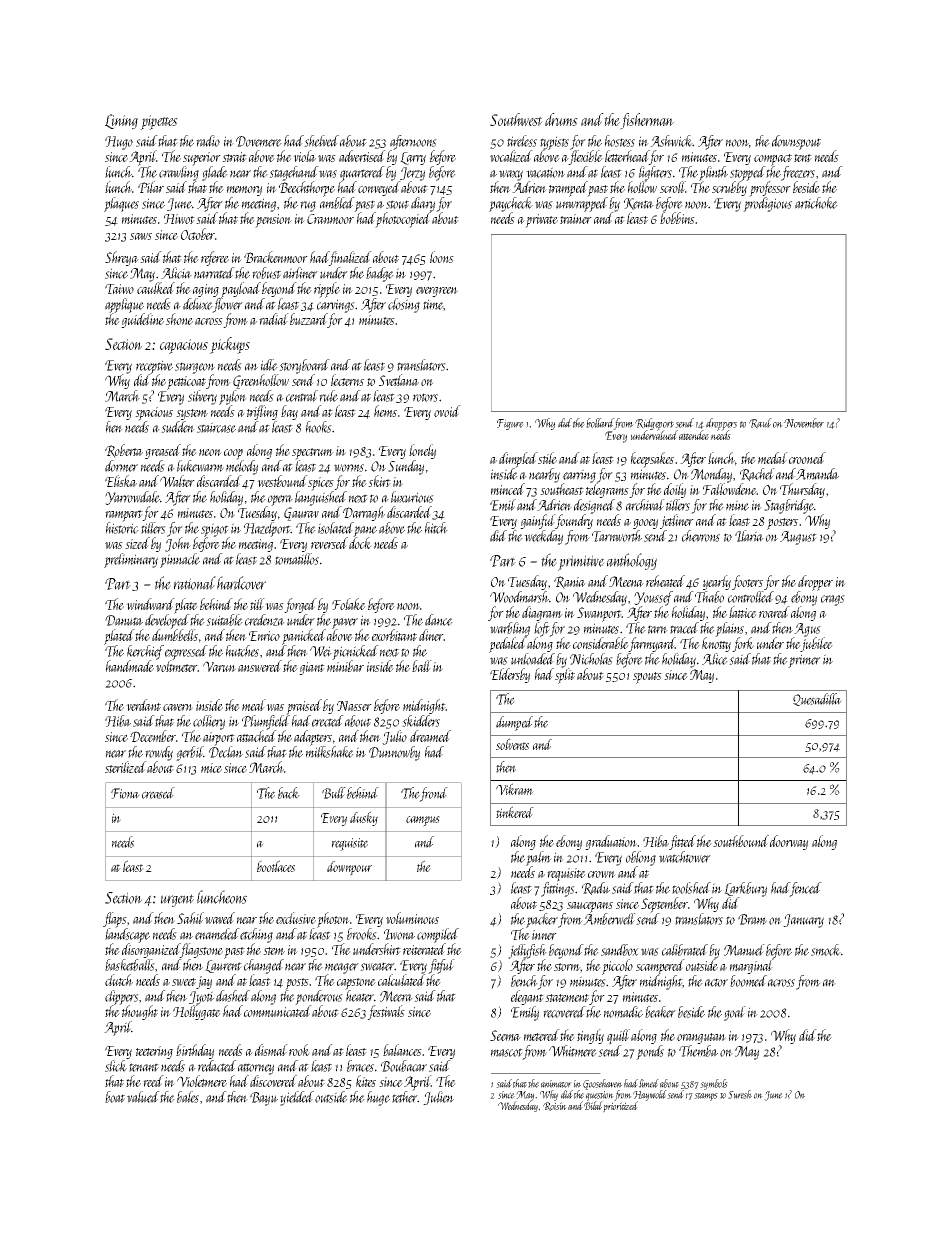  What do you see at coordinates (647, 121) in the screenshot?
I see `fisherman` at bounding box center [647, 121].
